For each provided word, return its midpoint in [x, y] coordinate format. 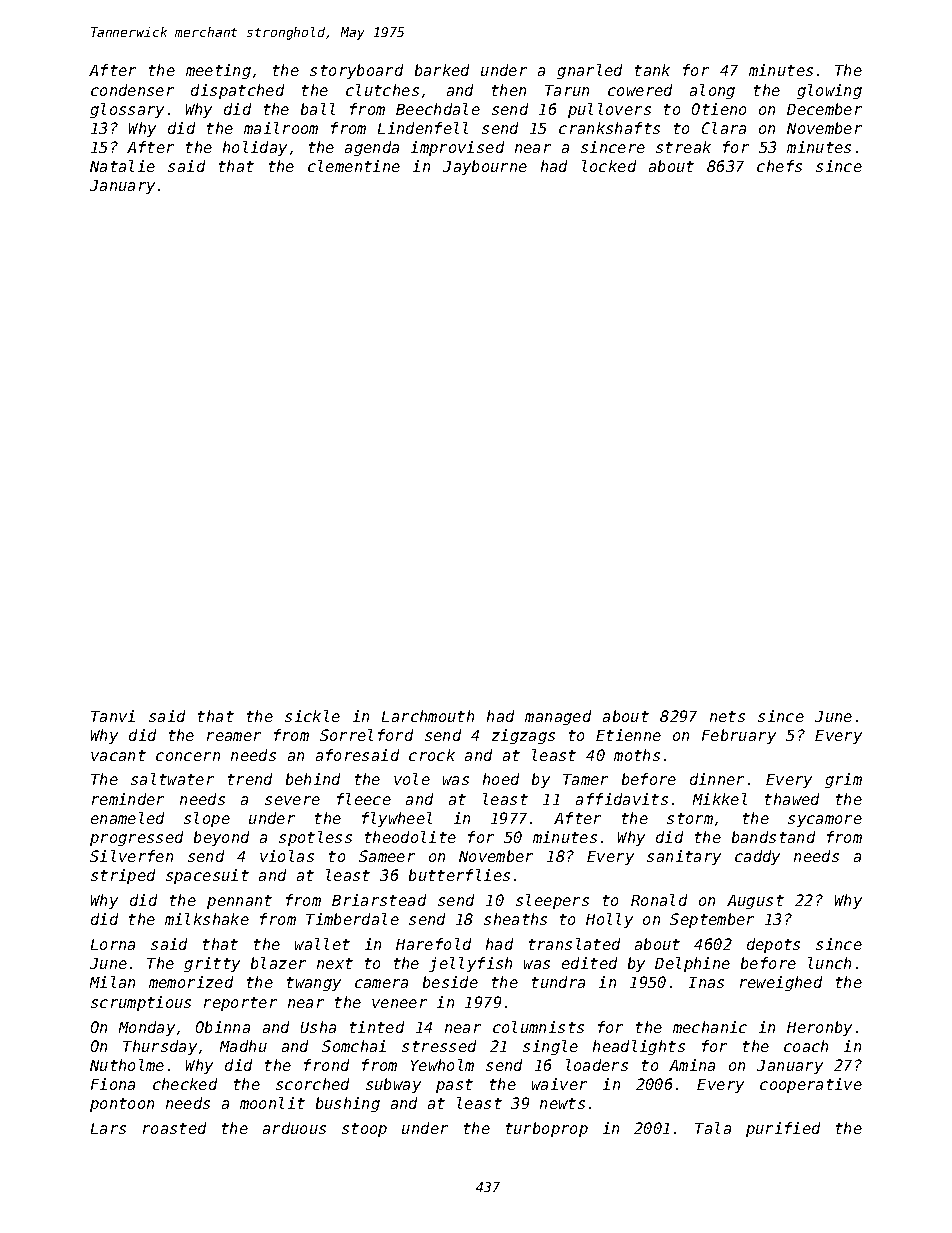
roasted [174, 1128]
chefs [779, 166]
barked [442, 70]
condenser [132, 90]
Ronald [659, 900]
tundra [558, 982]
